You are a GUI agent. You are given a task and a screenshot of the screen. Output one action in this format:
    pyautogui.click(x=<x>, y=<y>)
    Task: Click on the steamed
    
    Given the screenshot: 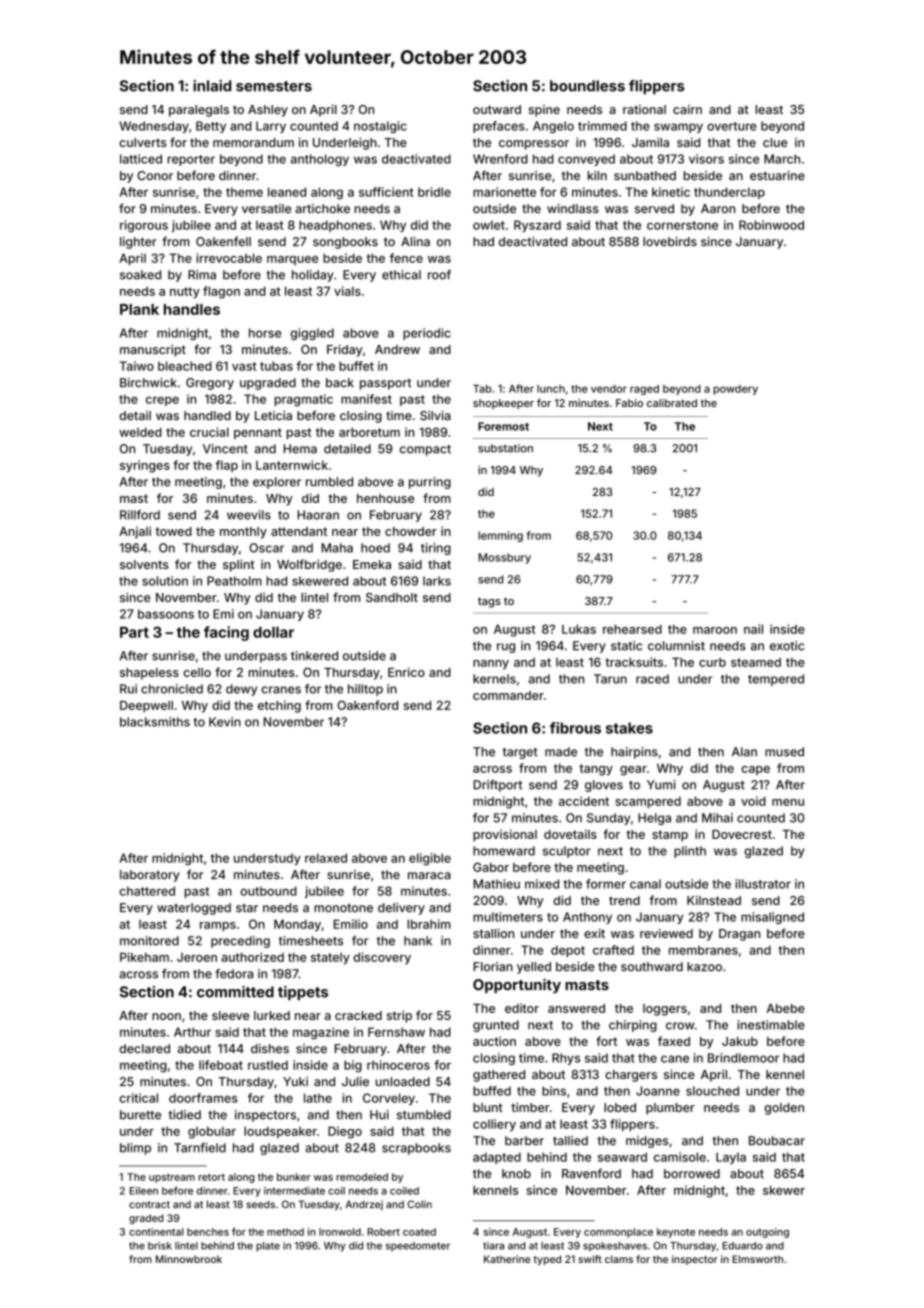 What is the action you would take?
    pyautogui.click(x=756, y=662)
